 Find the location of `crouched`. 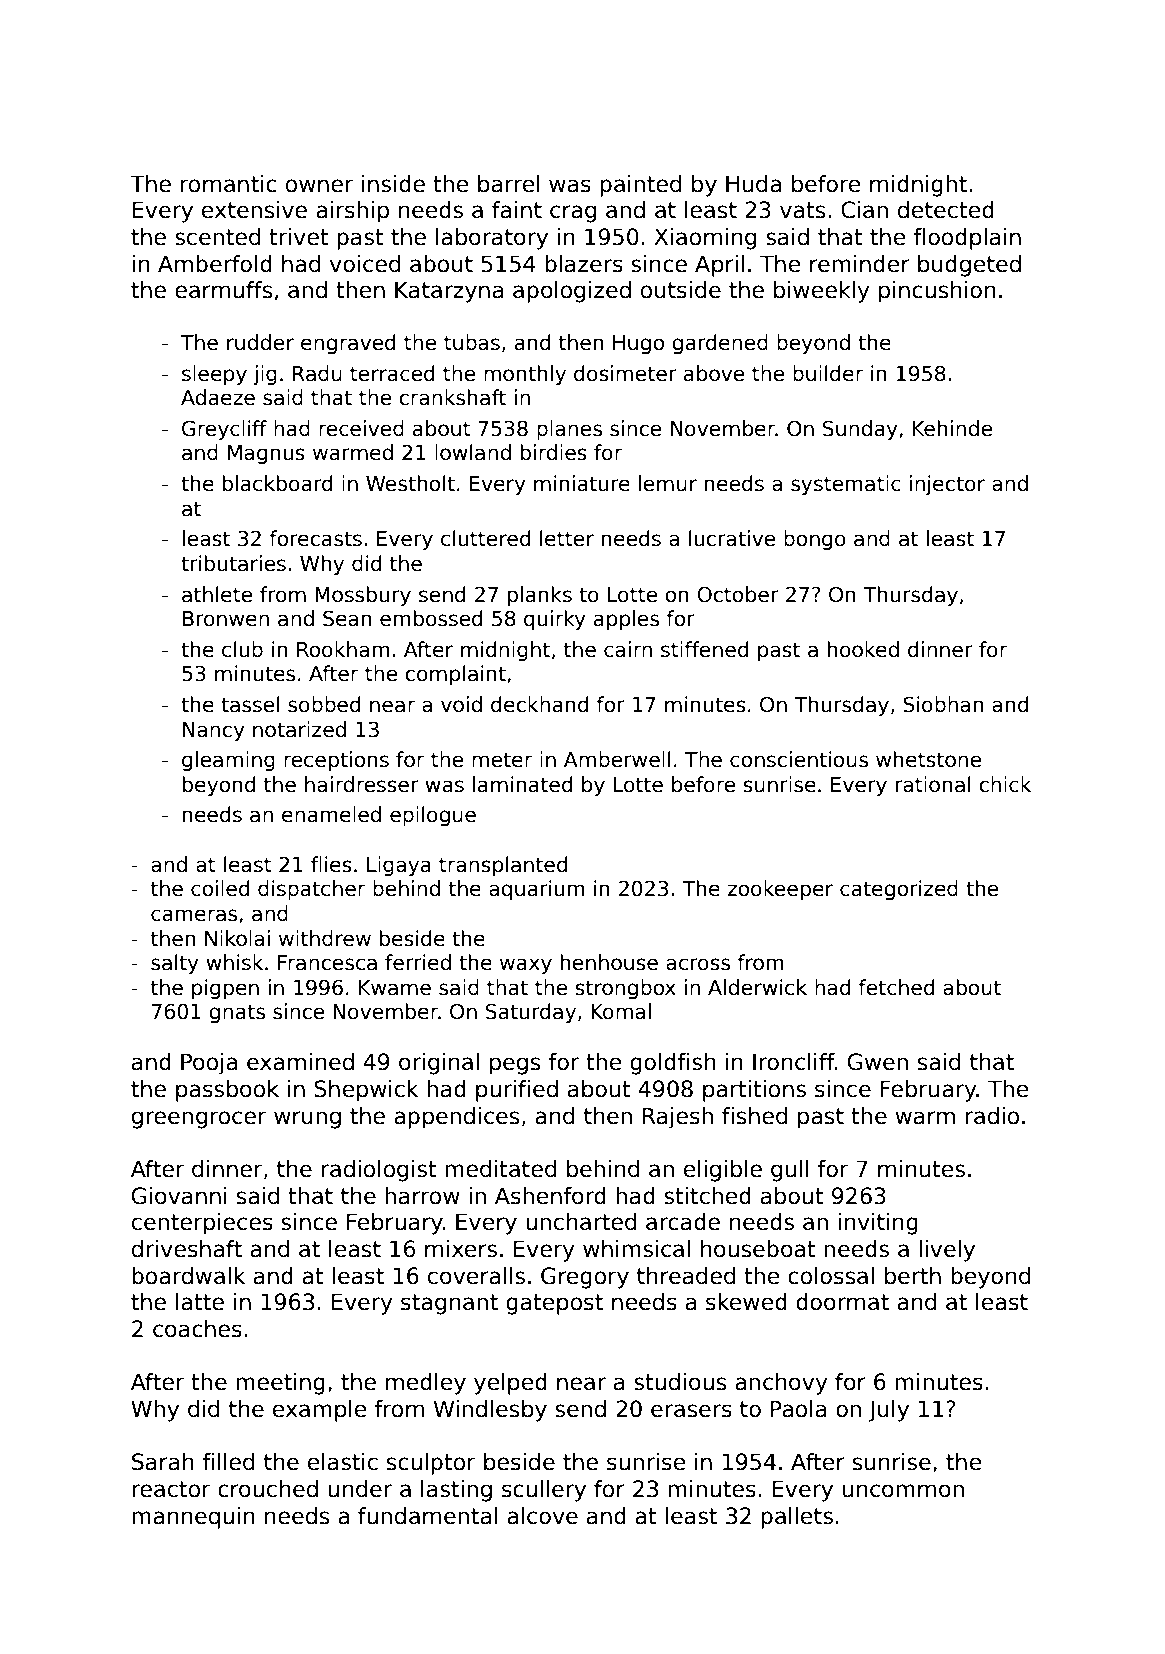

crouched is located at coordinates (268, 1489).
